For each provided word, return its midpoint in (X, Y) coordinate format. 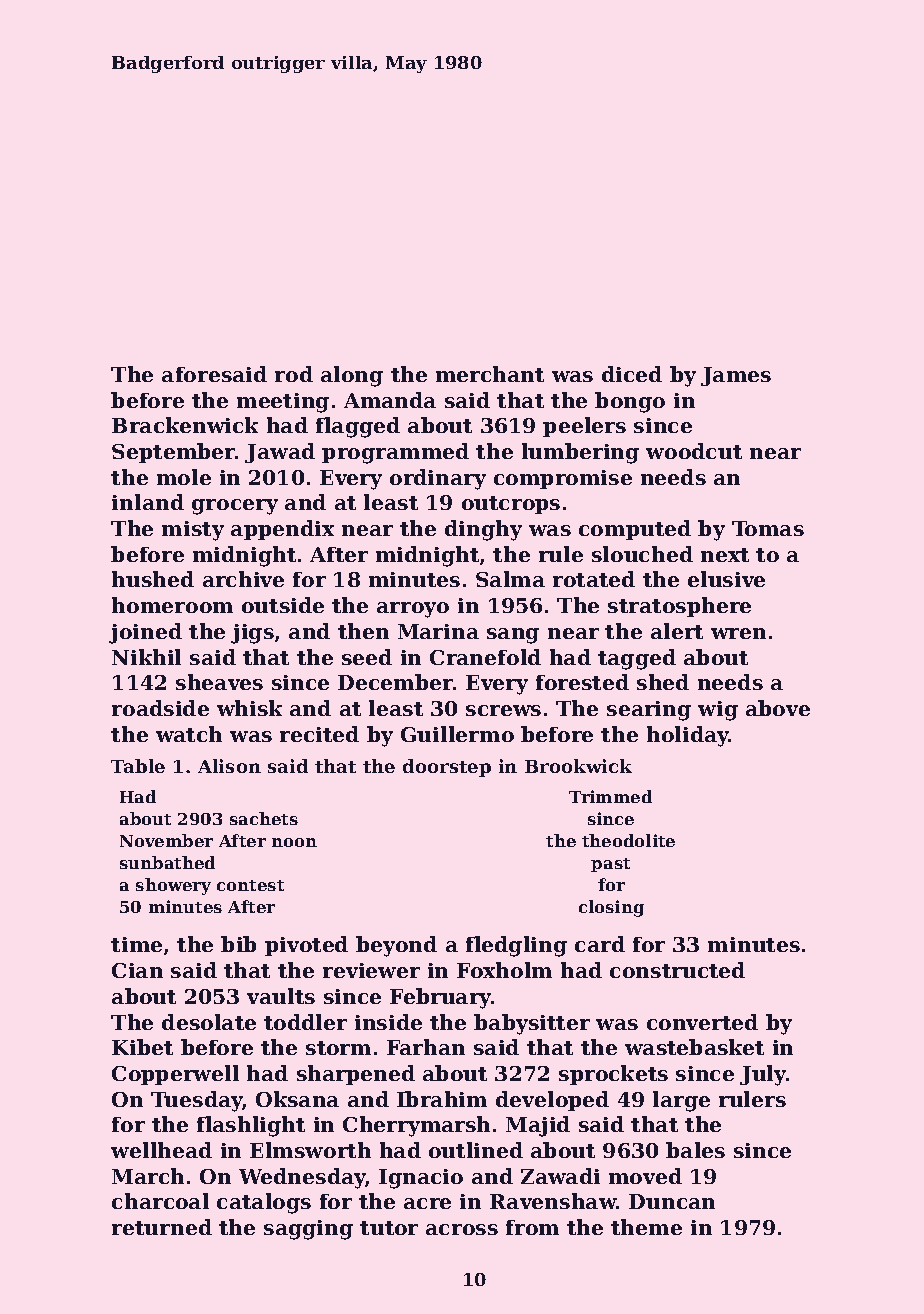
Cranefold (485, 657)
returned (162, 1227)
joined (145, 633)
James (736, 376)
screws (503, 710)
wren (738, 633)
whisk (249, 708)
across (462, 1229)
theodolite (628, 840)
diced (632, 374)
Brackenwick (185, 425)
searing (649, 711)
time (136, 944)
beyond (396, 946)
